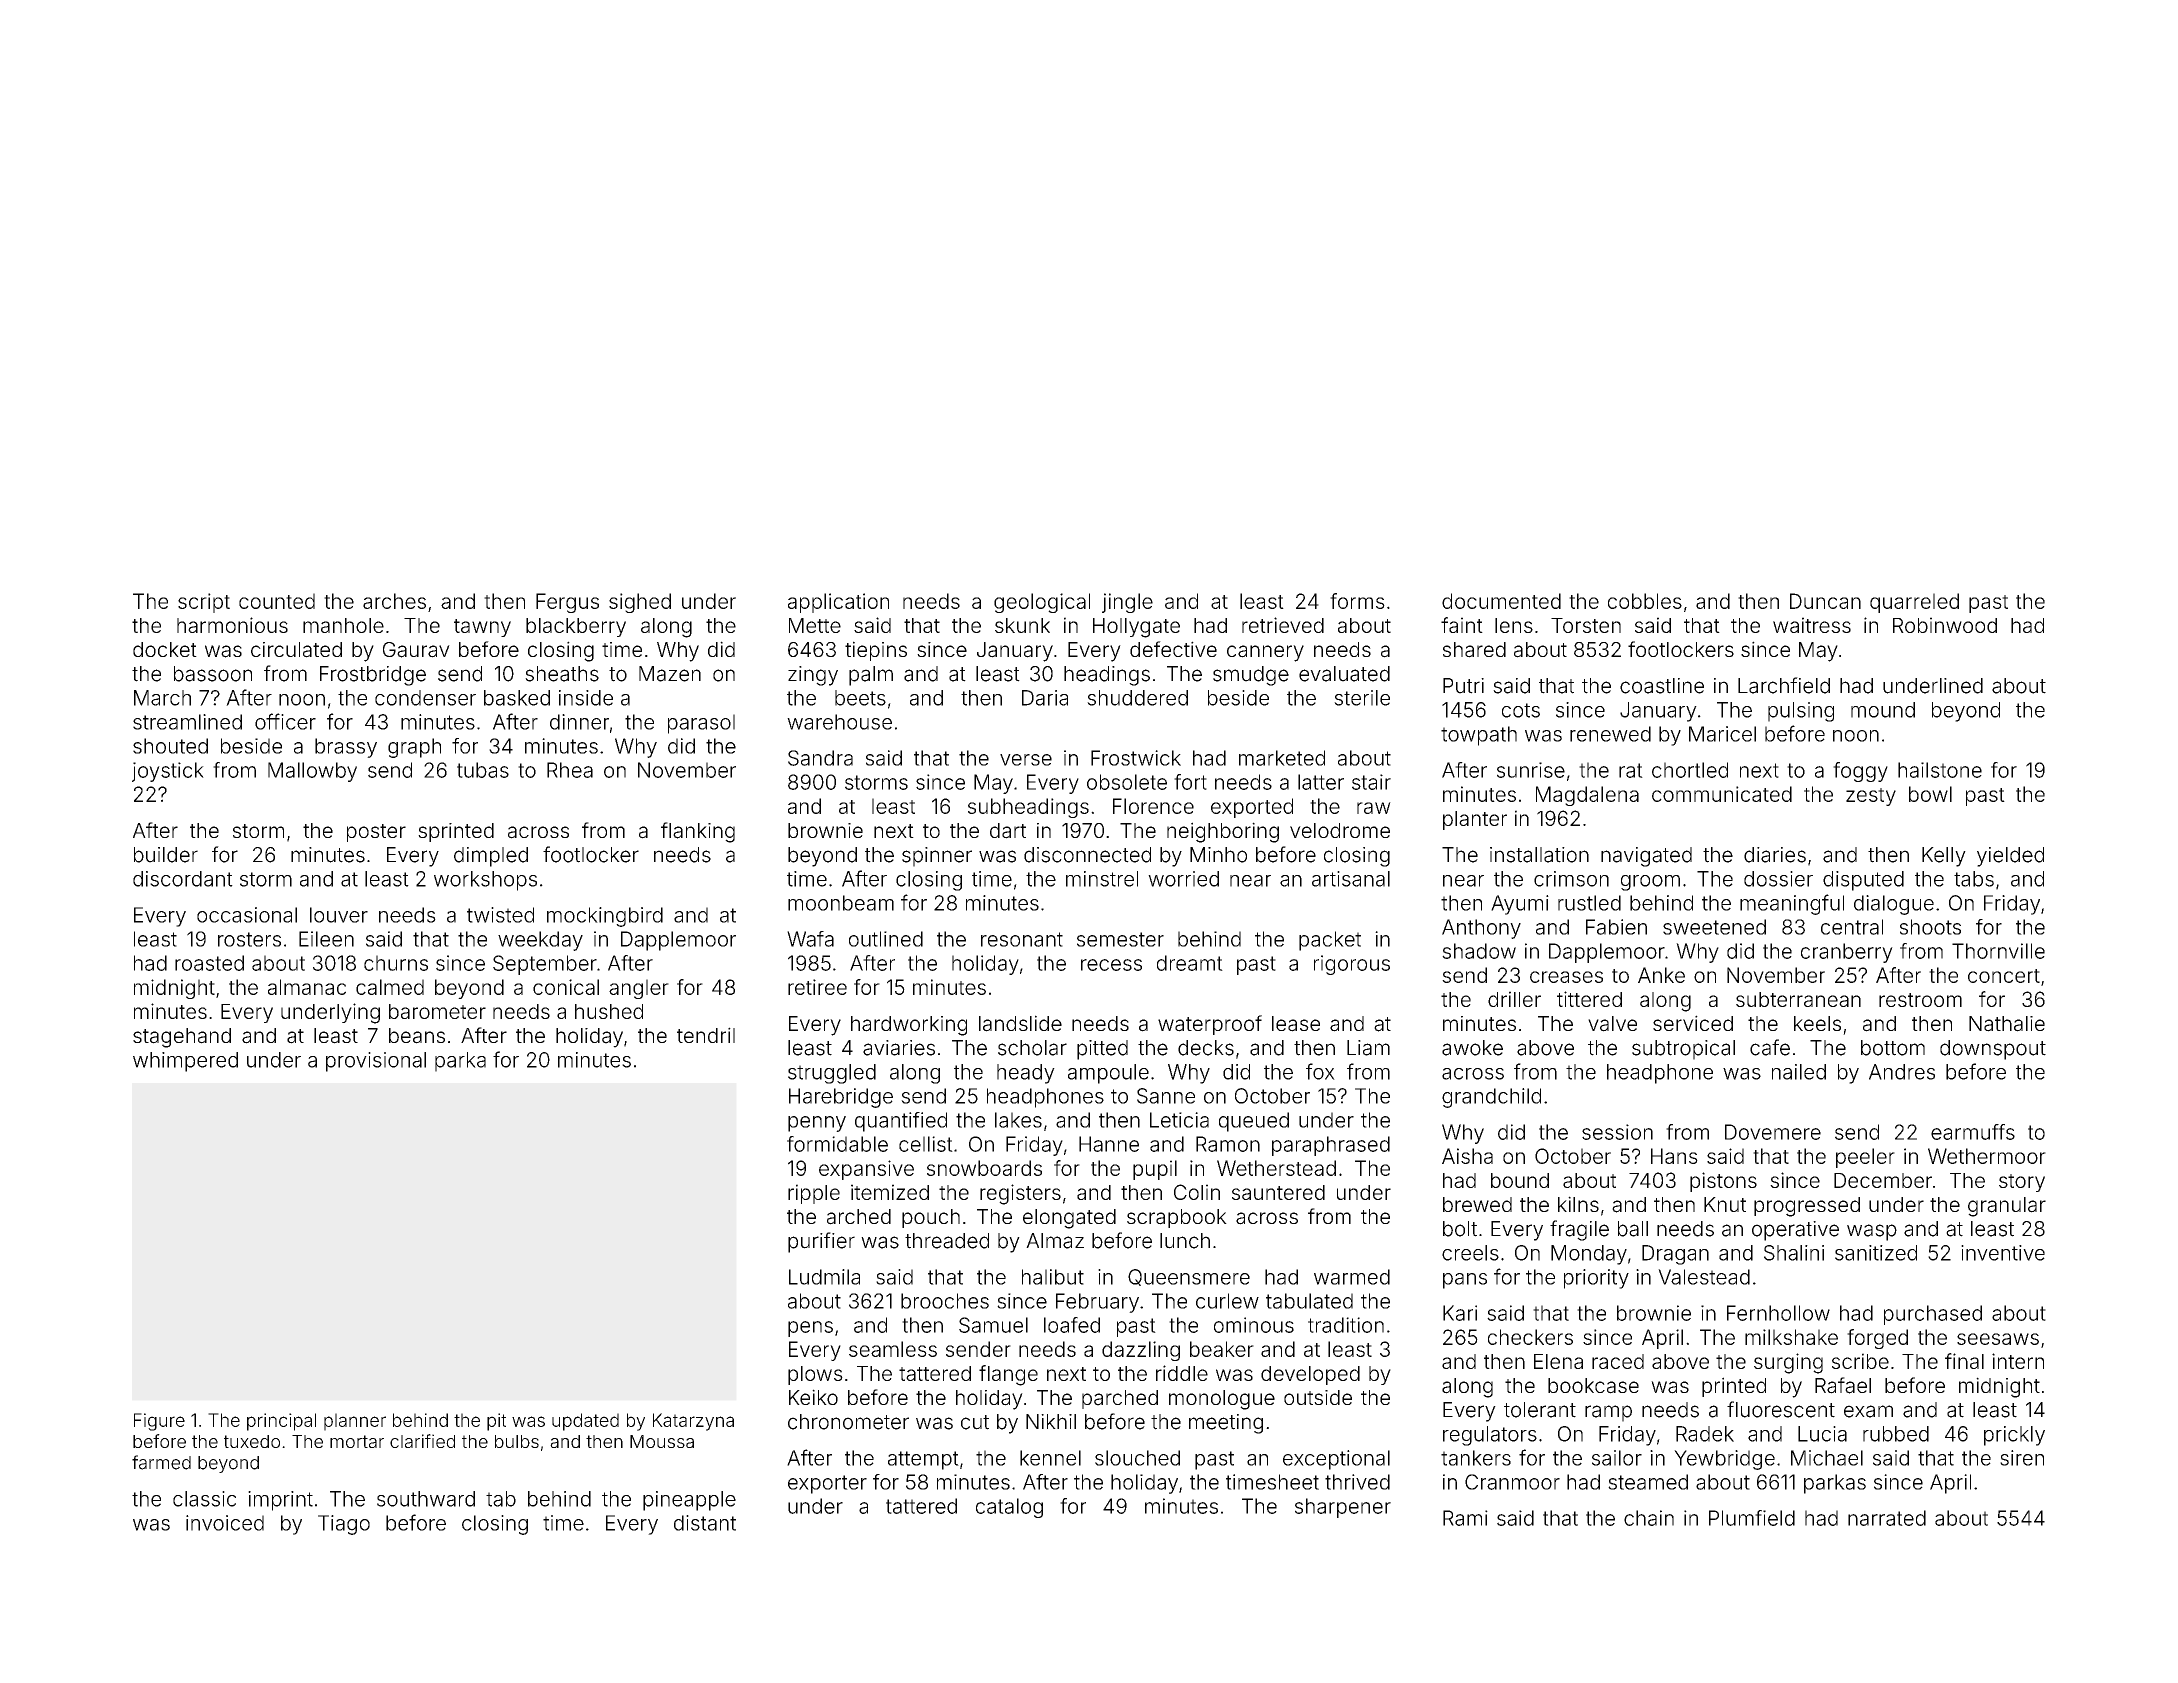  Describe the element at coordinates (899, 1048) in the image. I see `aviaries` at that location.
